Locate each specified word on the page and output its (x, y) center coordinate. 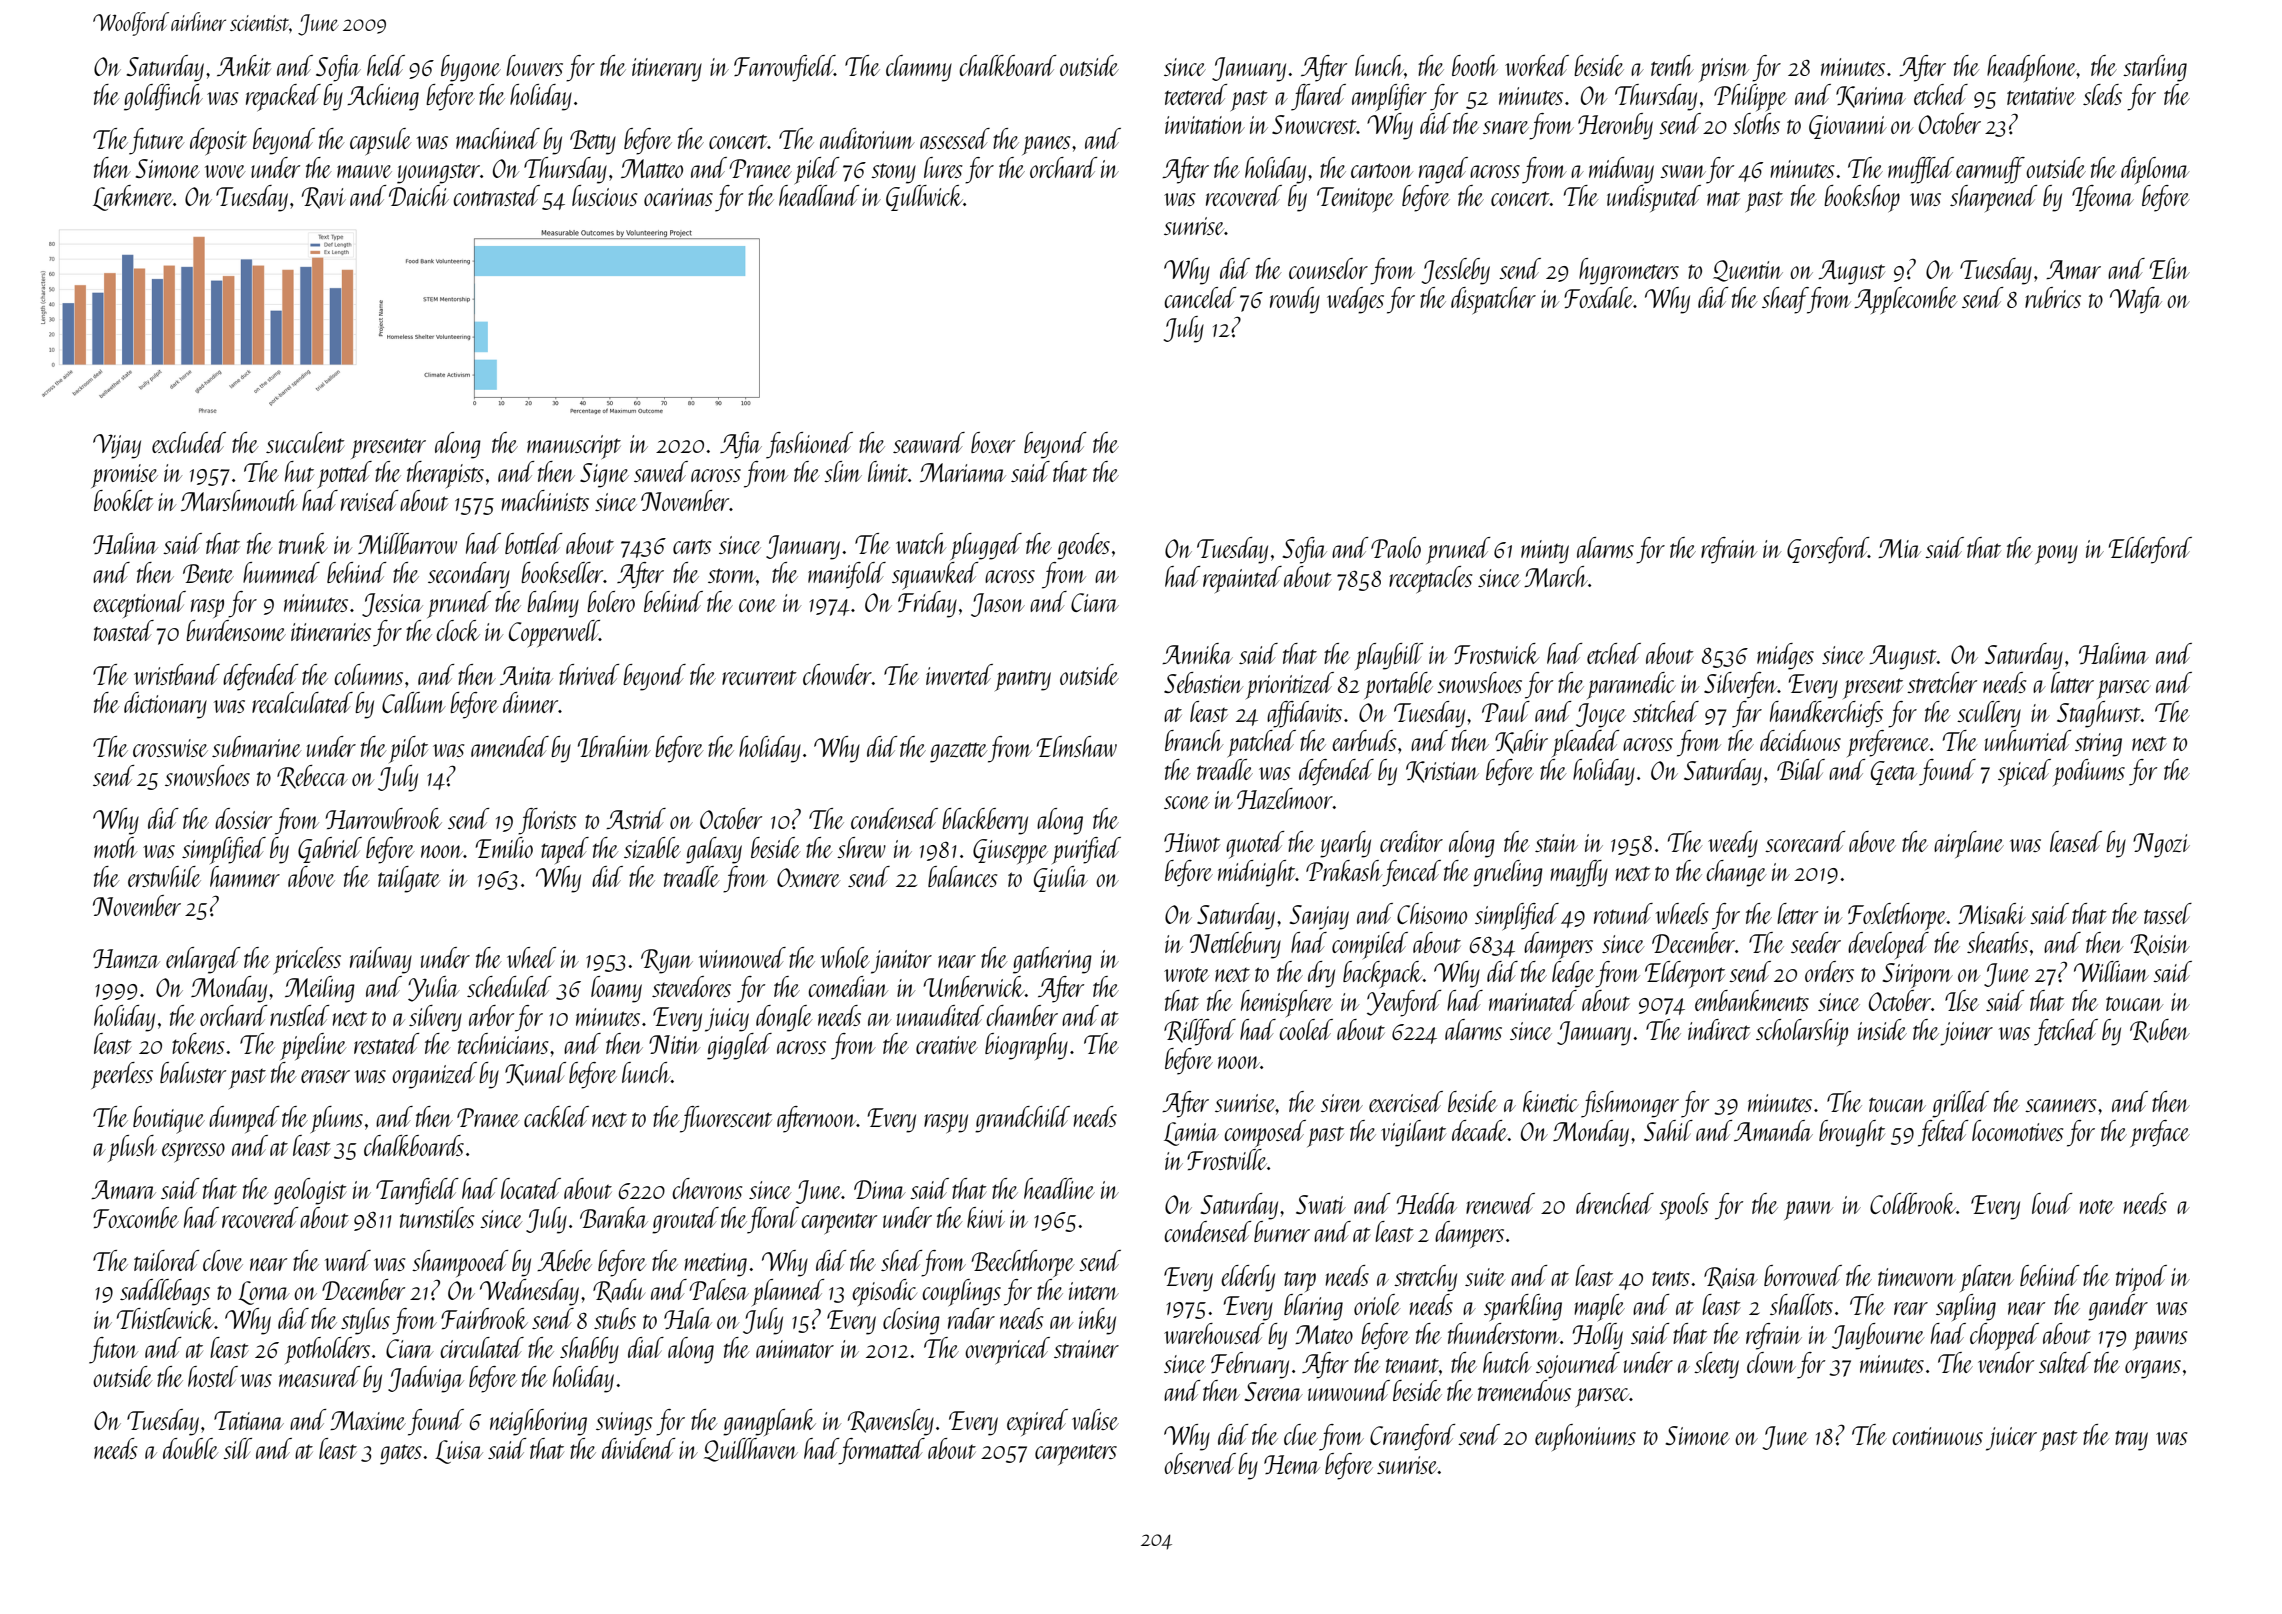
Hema (1292, 1464)
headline (1059, 1188)
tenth (1672, 65)
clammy (919, 68)
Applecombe (1905, 300)
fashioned (809, 445)
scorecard (1805, 841)
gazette (958, 752)
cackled (556, 1116)
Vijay (117, 446)
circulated (482, 1347)
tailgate (409, 879)
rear (1911, 1308)
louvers (534, 65)
